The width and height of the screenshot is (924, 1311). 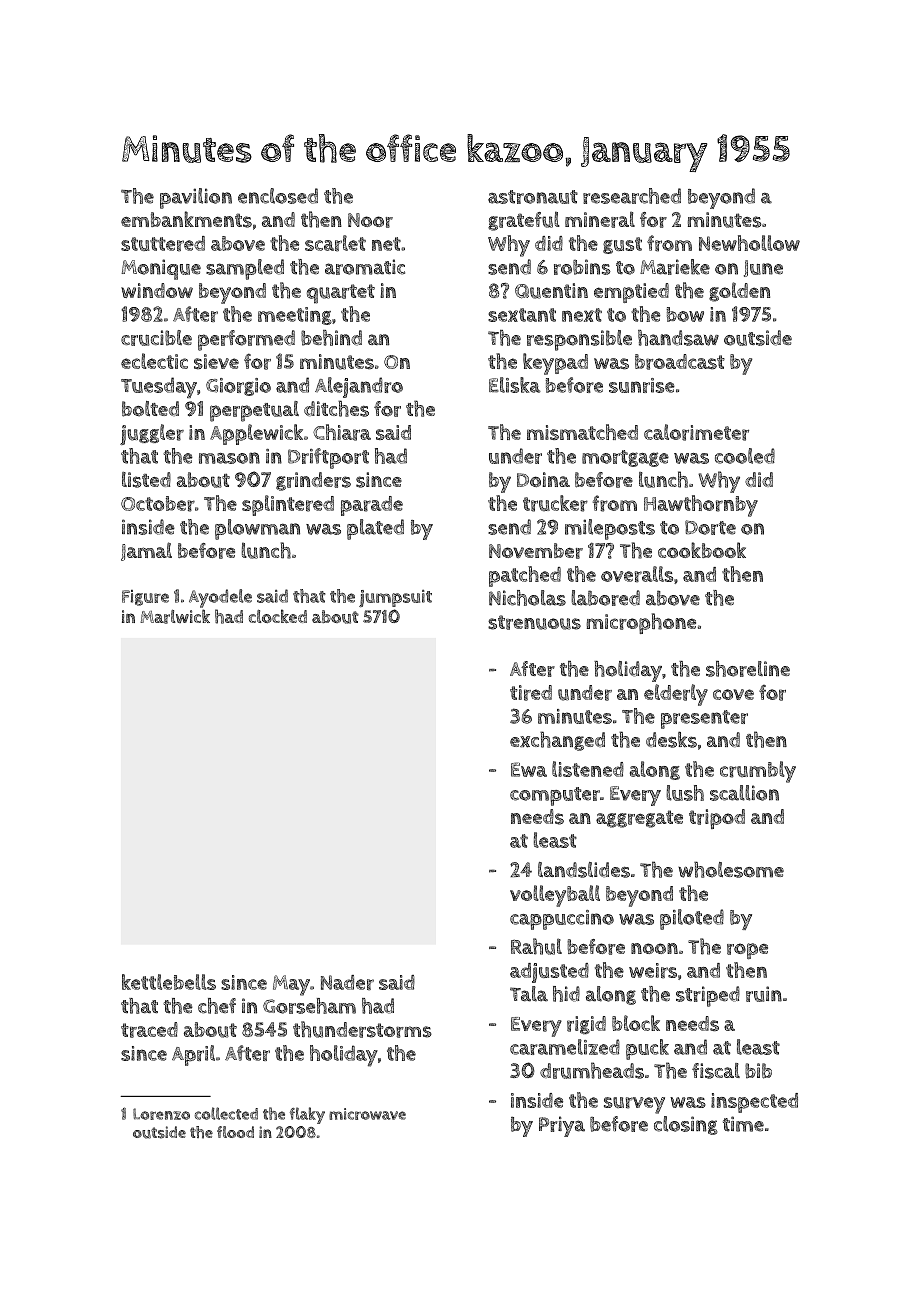 What do you see at coordinates (158, 504) in the screenshot?
I see `October` at bounding box center [158, 504].
